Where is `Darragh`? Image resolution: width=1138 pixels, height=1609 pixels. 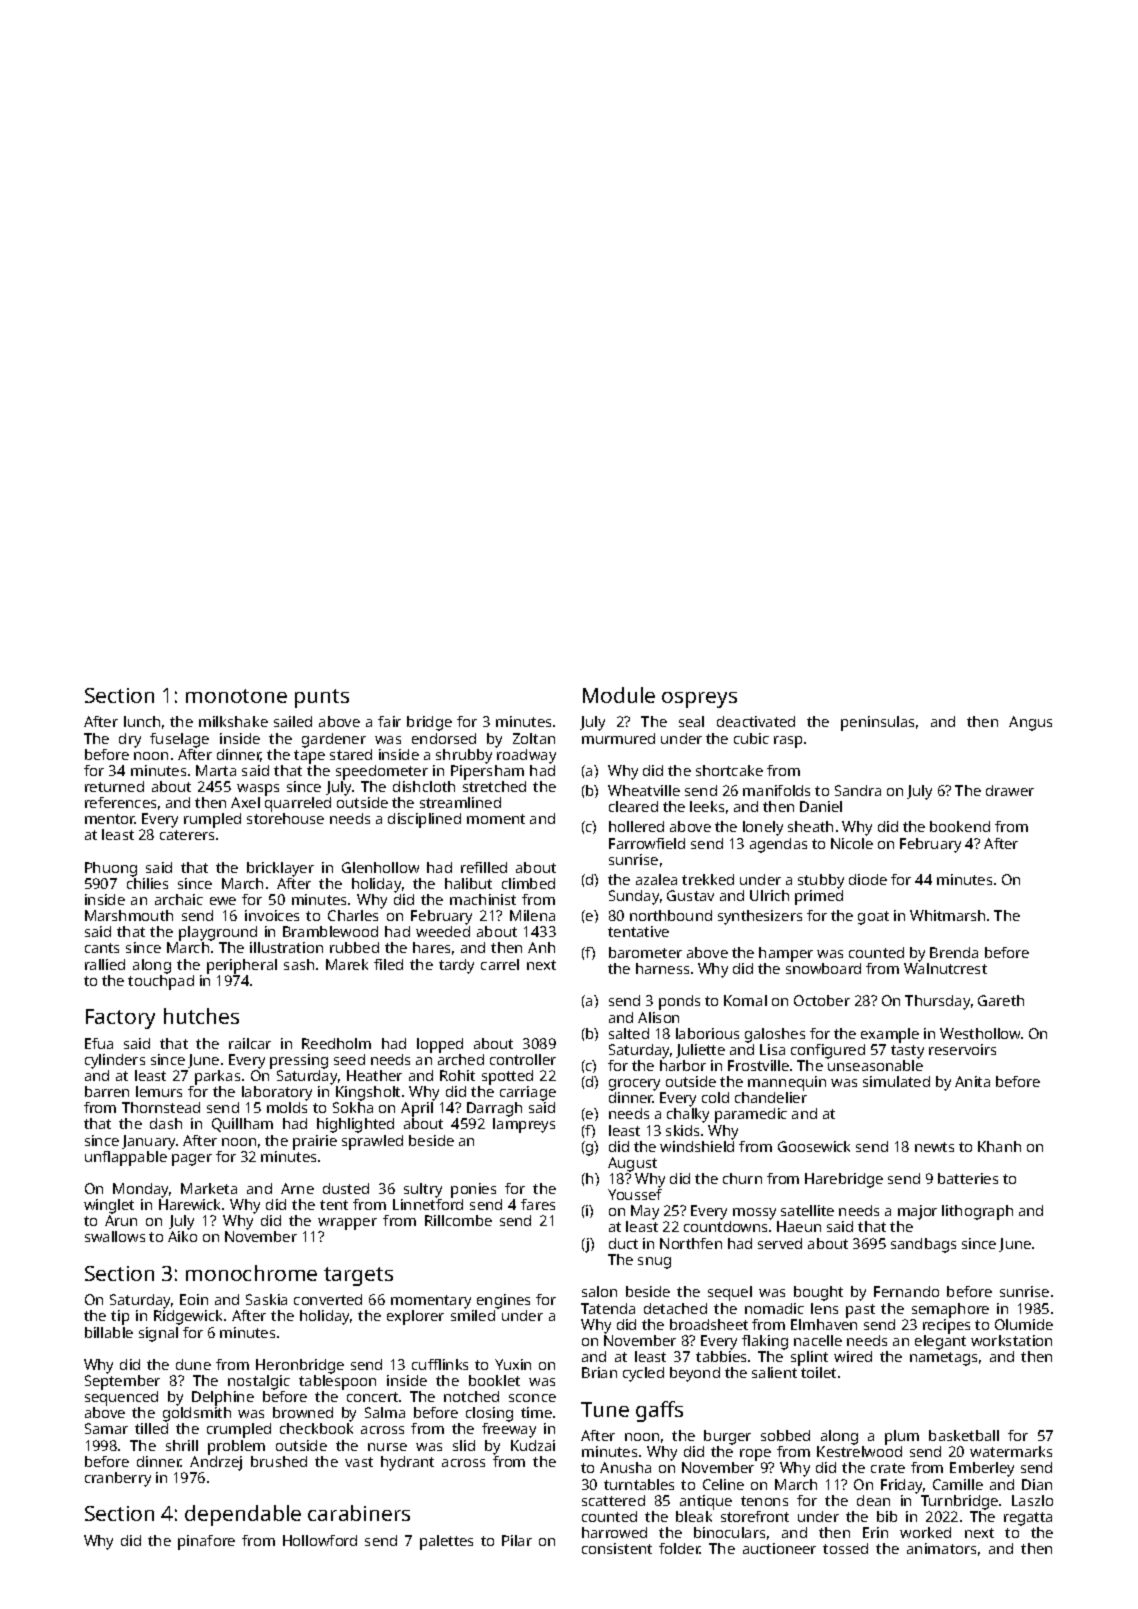 Darragh is located at coordinates (494, 1109).
